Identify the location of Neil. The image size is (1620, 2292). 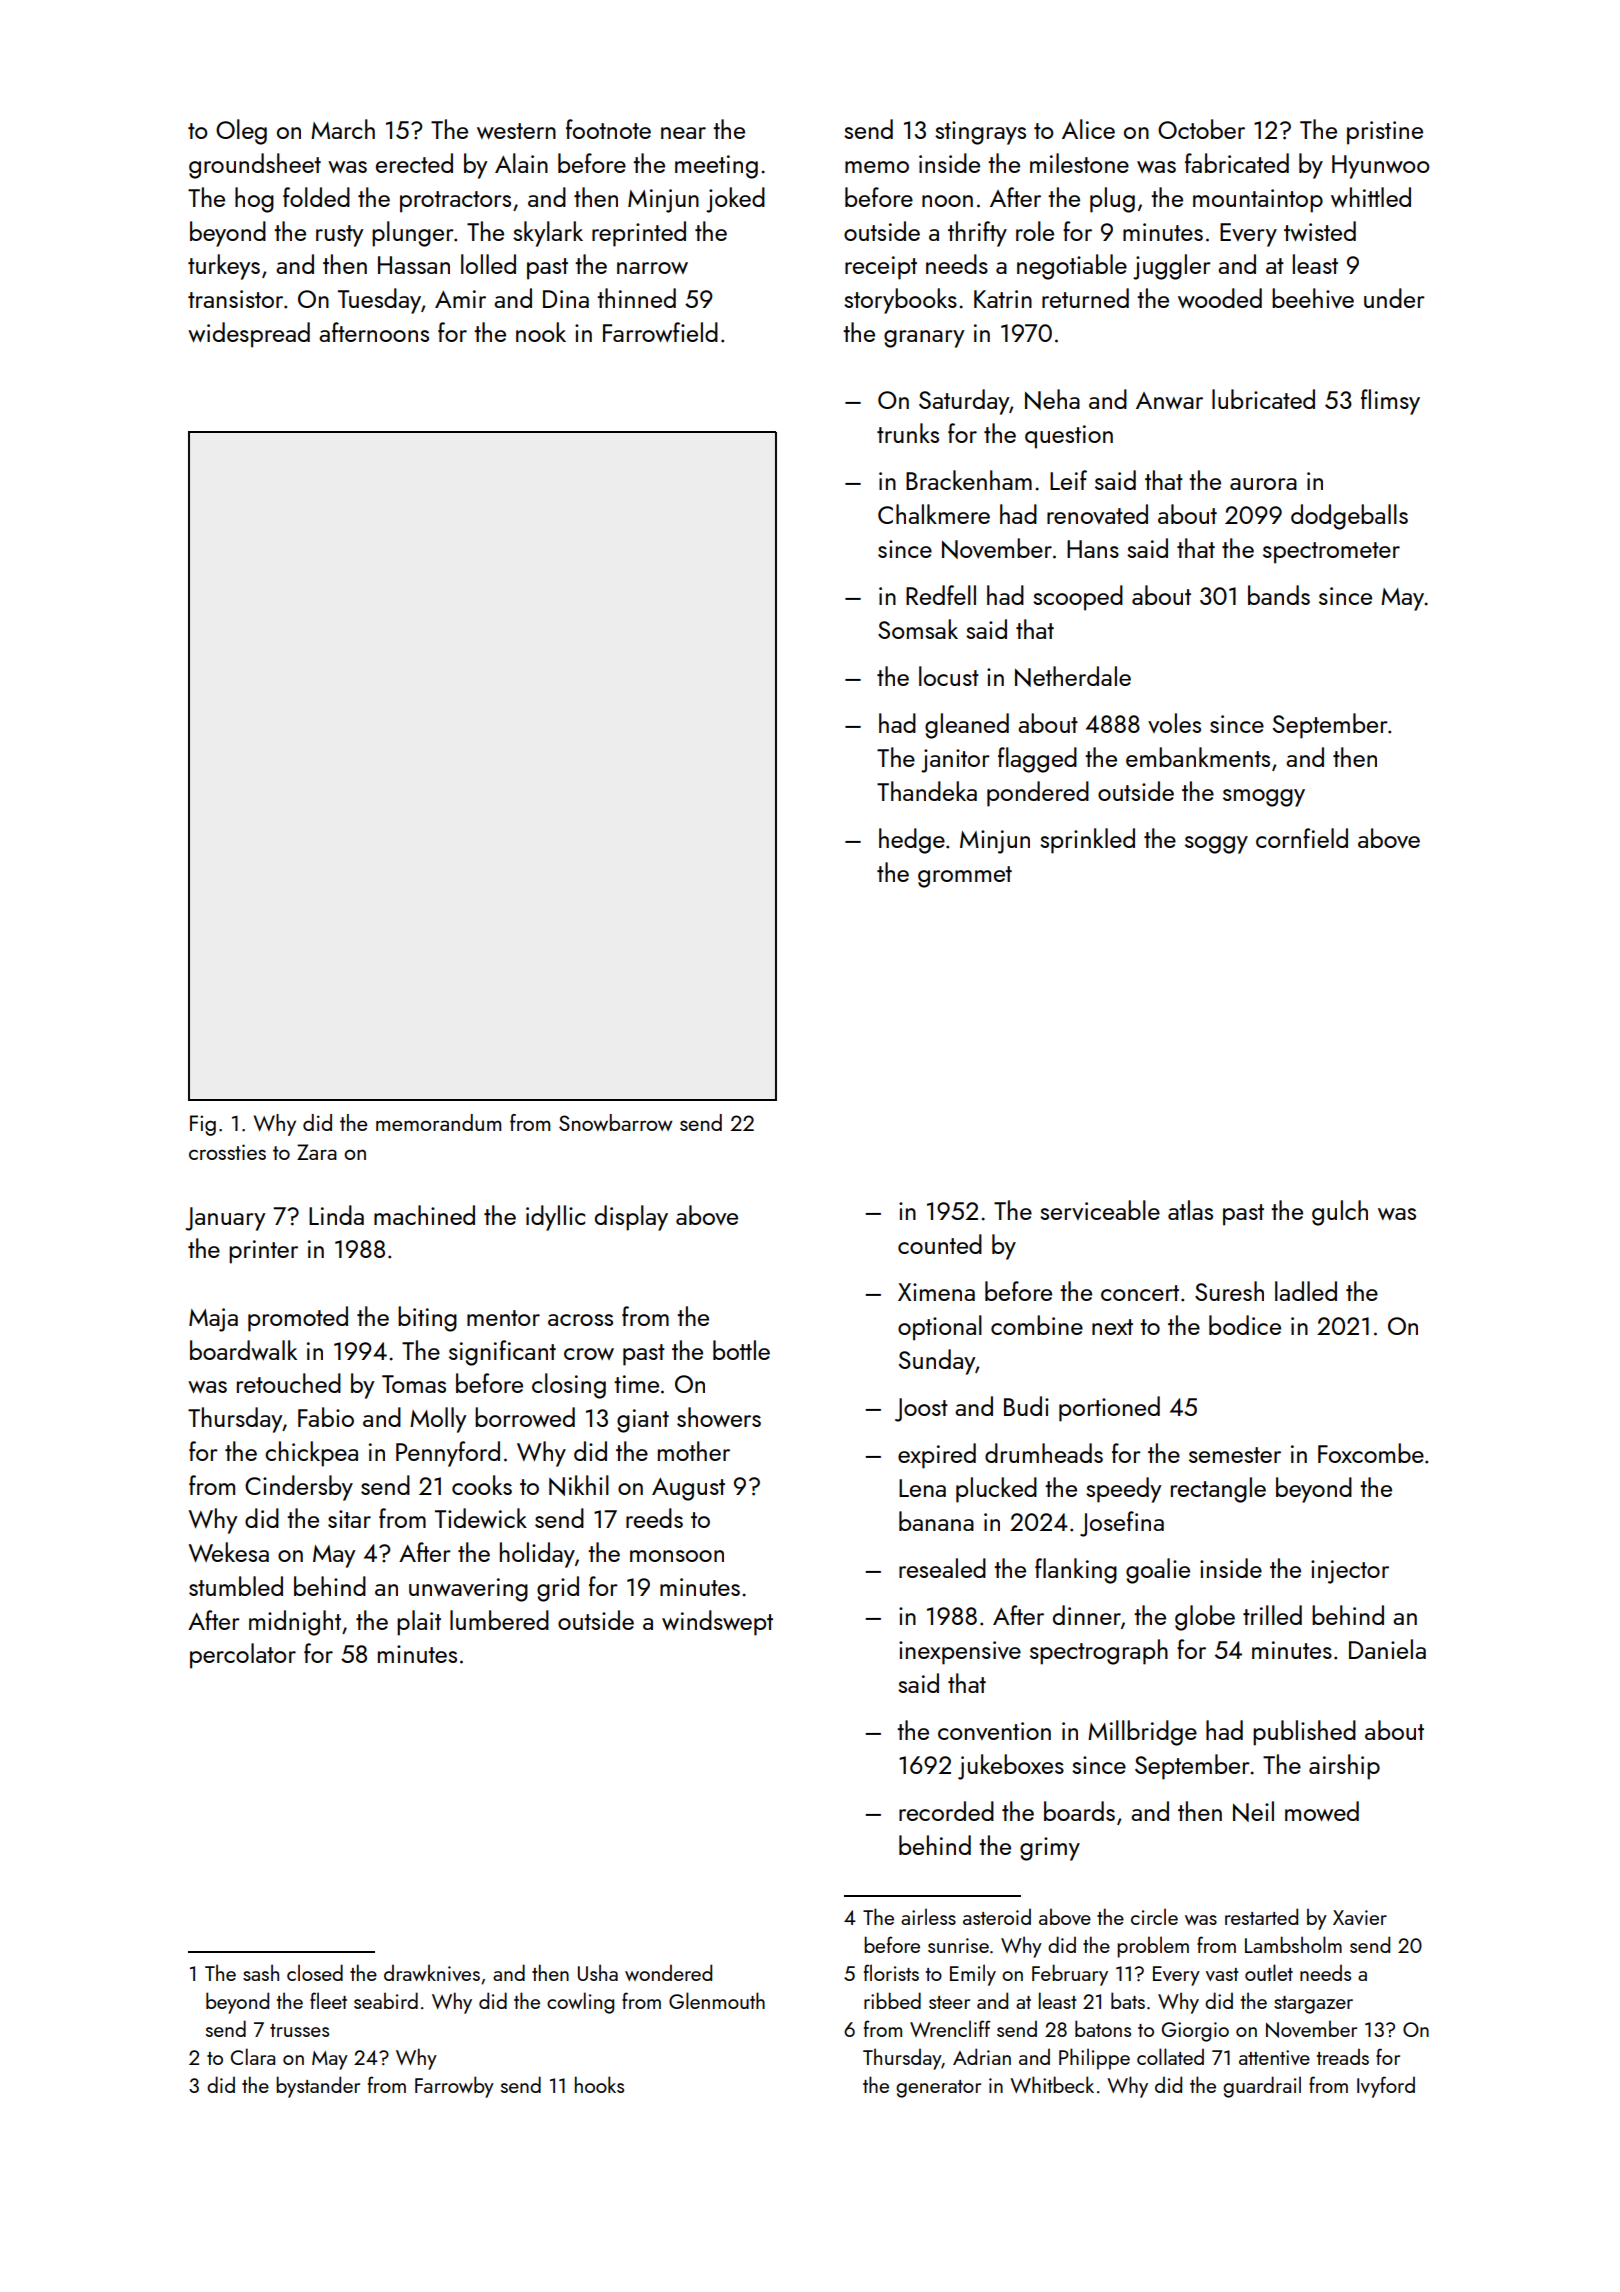
(1253, 1811).
